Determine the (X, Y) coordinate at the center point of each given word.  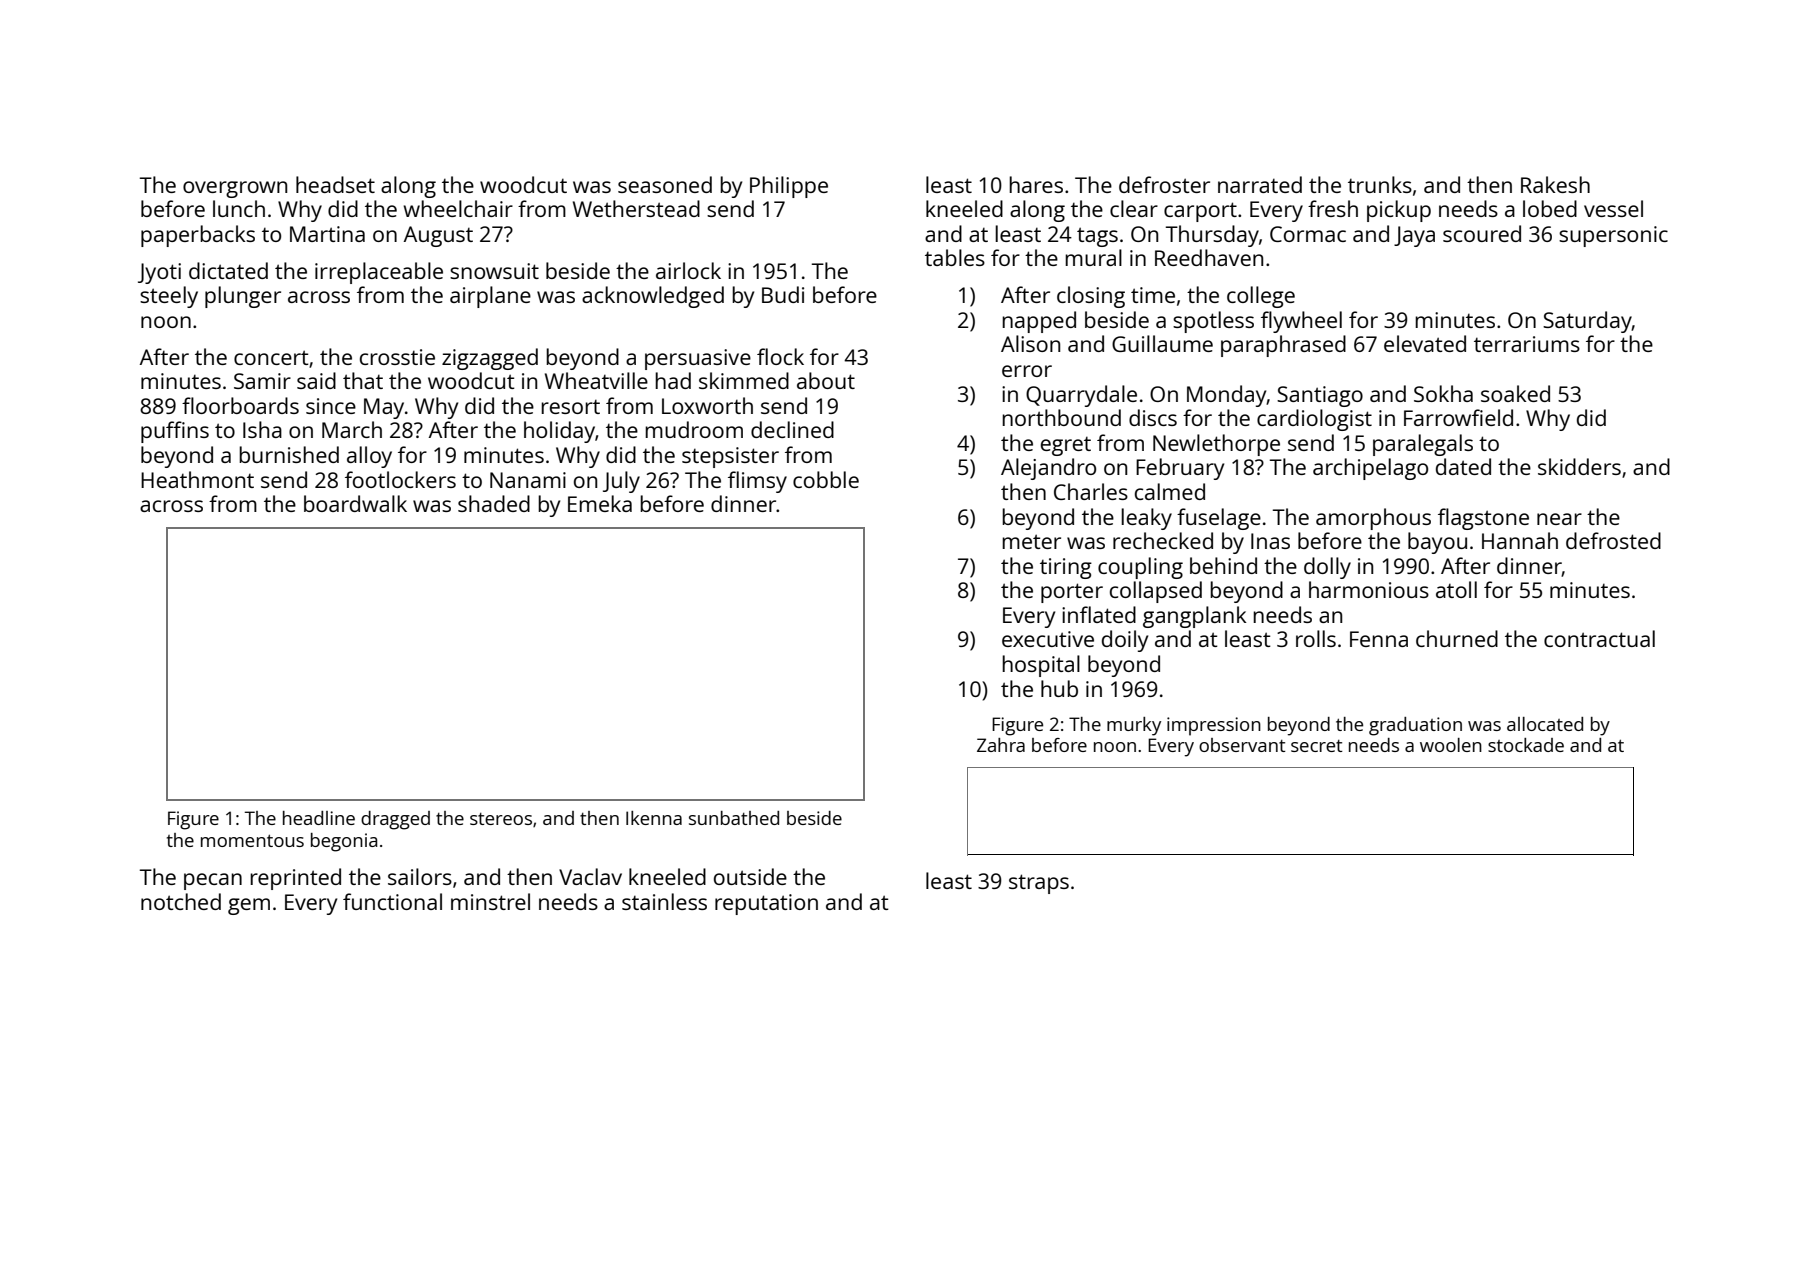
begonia (344, 842)
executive (1048, 639)
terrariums (1527, 344)
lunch (239, 208)
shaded (494, 503)
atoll (1456, 589)
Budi (783, 294)
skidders (1579, 466)
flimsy (757, 482)
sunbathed (734, 818)
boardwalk (355, 503)
